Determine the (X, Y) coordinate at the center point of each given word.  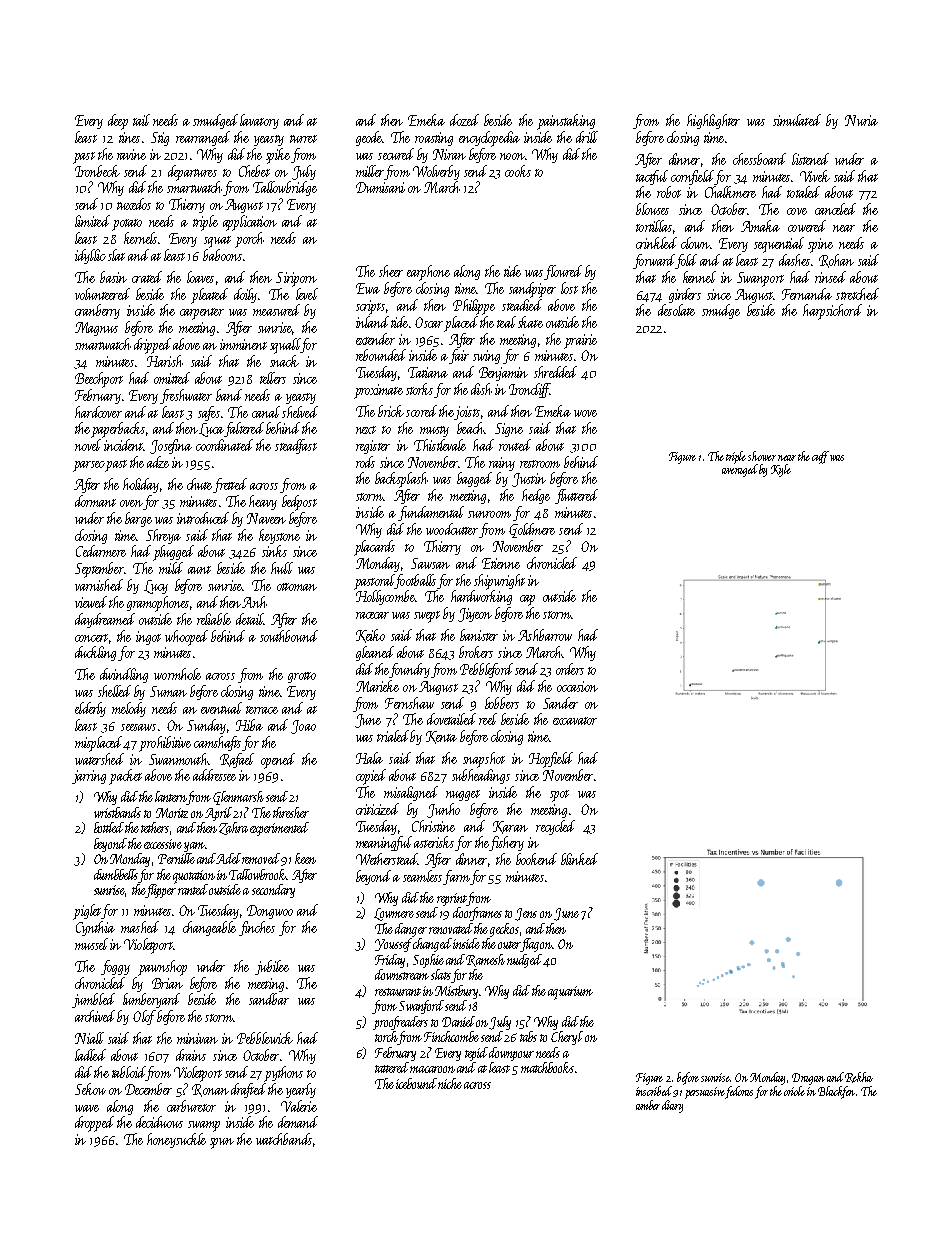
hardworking (481, 597)
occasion (577, 686)
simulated (797, 120)
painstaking (566, 122)
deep (118, 122)
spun (222, 1143)
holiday (141, 485)
